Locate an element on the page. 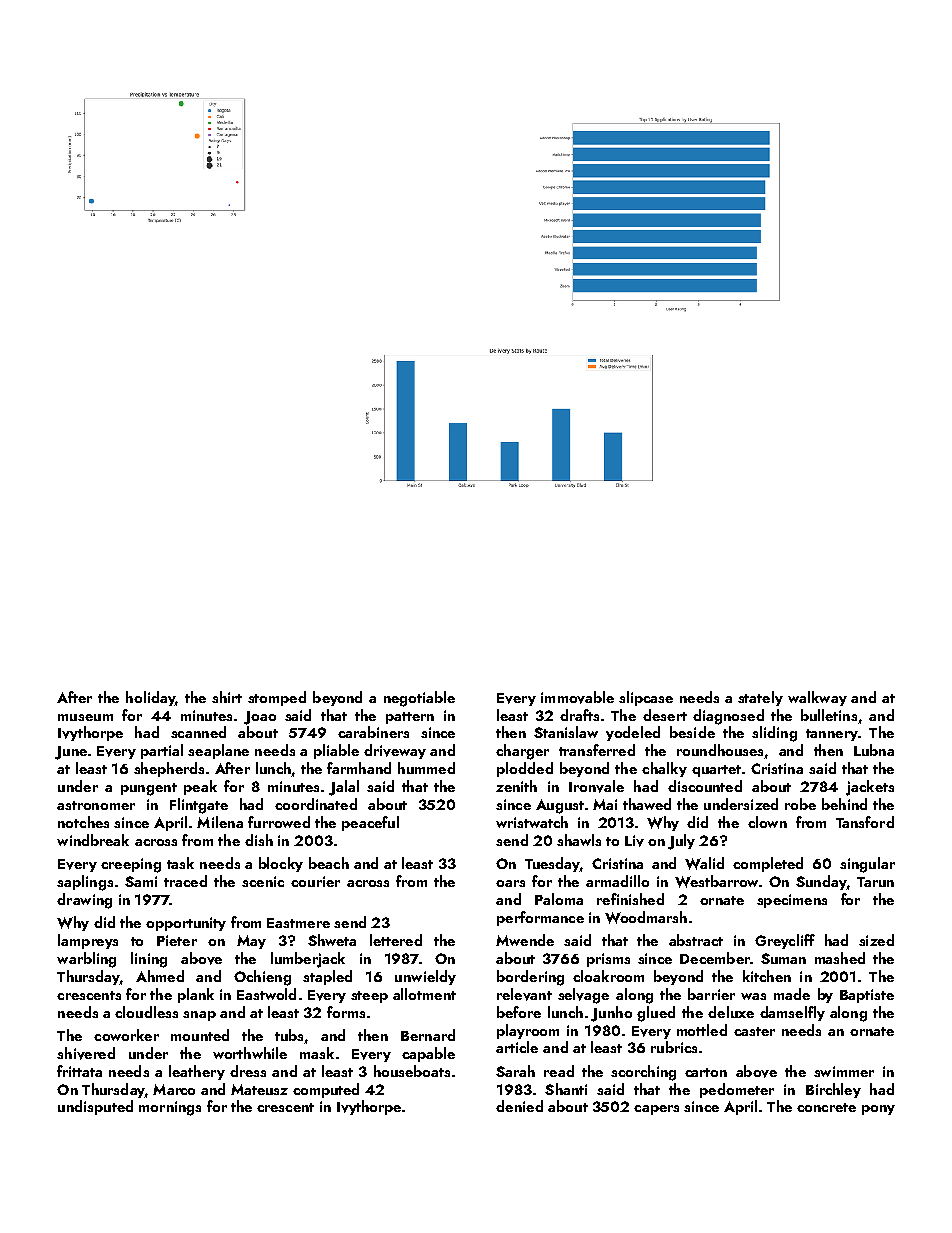 The height and width of the image is (1233, 952). robe is located at coordinates (800, 804).
